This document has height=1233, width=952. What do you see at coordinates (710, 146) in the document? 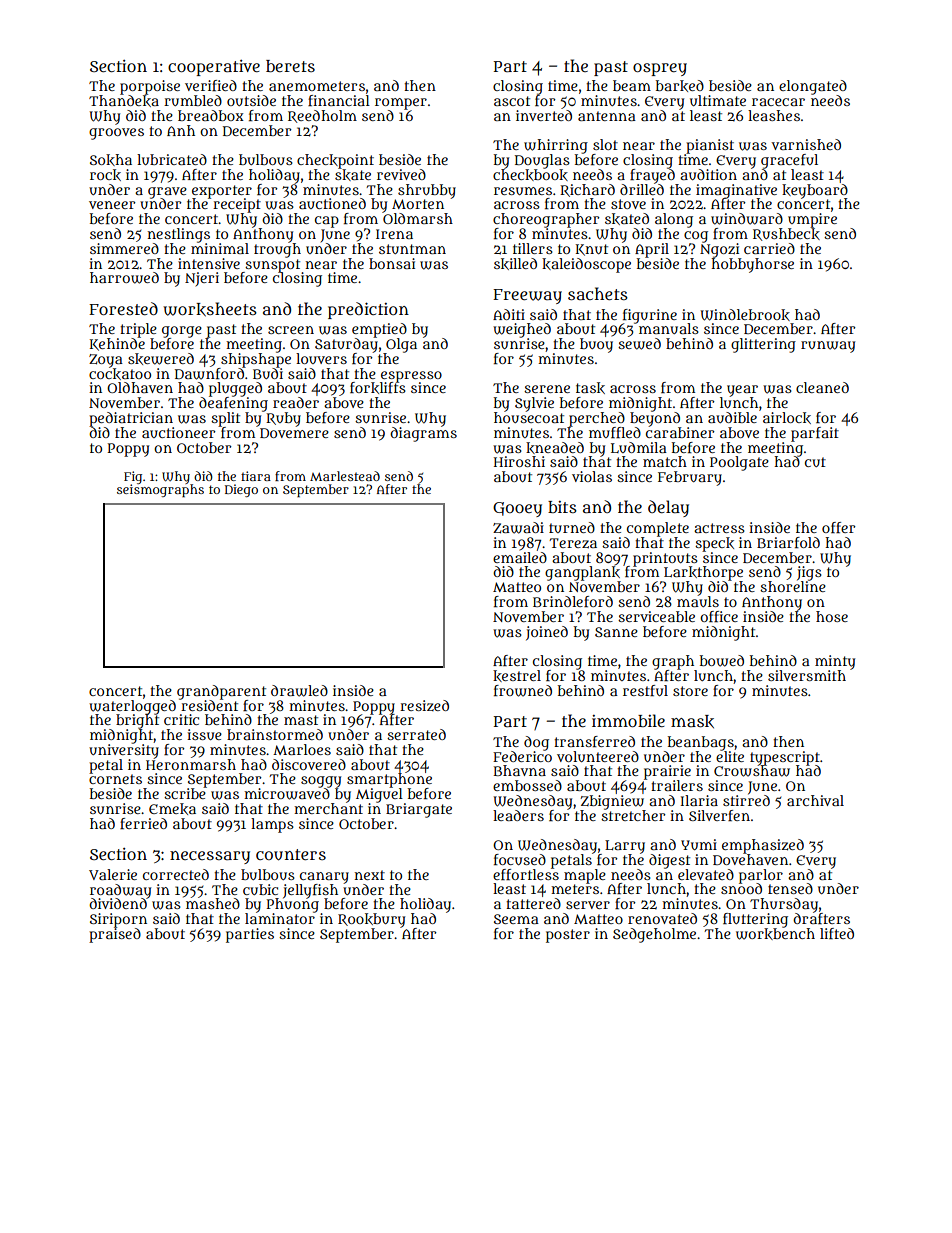
I see `pianist` at bounding box center [710, 146].
